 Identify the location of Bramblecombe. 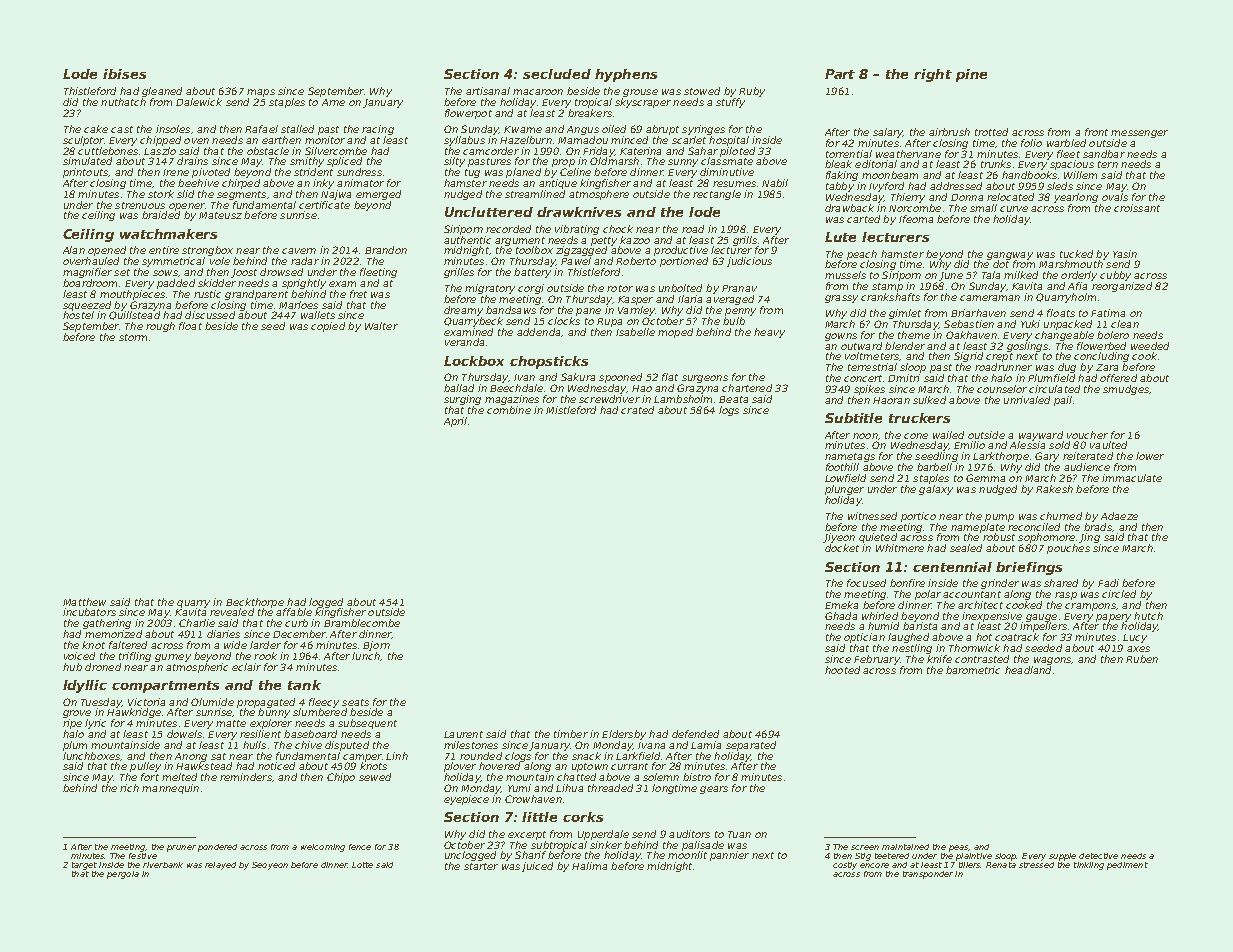
(362, 623).
